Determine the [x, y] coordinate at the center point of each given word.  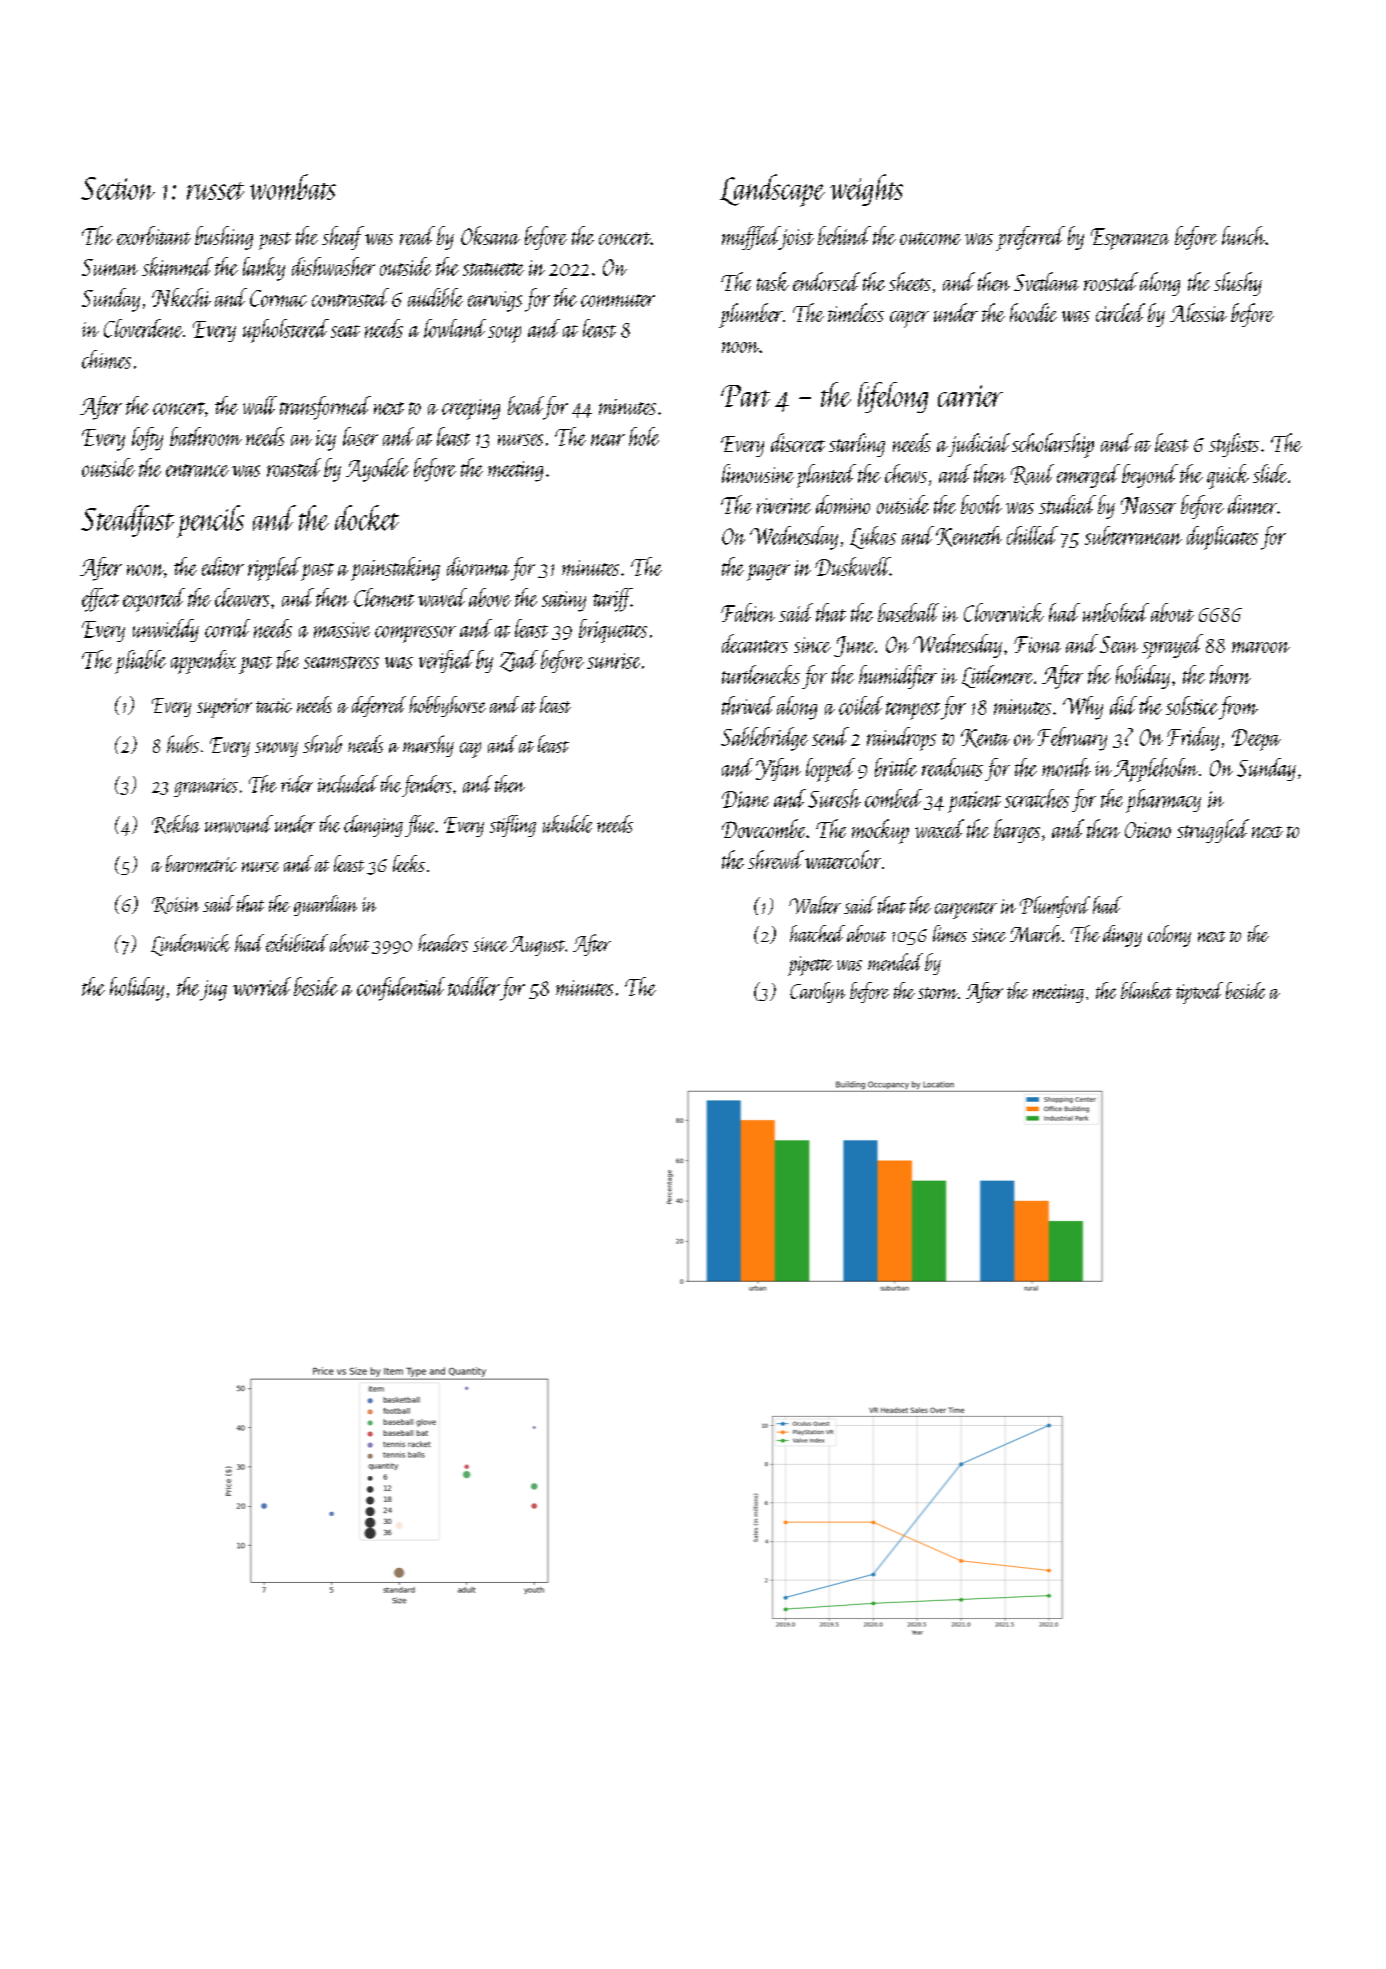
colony [1169, 936]
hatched [817, 933]
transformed [325, 408]
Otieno [1148, 830]
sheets [910, 281]
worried [262, 986]
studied [1067, 504]
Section [118, 188]
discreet [798, 442]
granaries [206, 787]
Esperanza [1130, 239]
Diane [745, 799]
